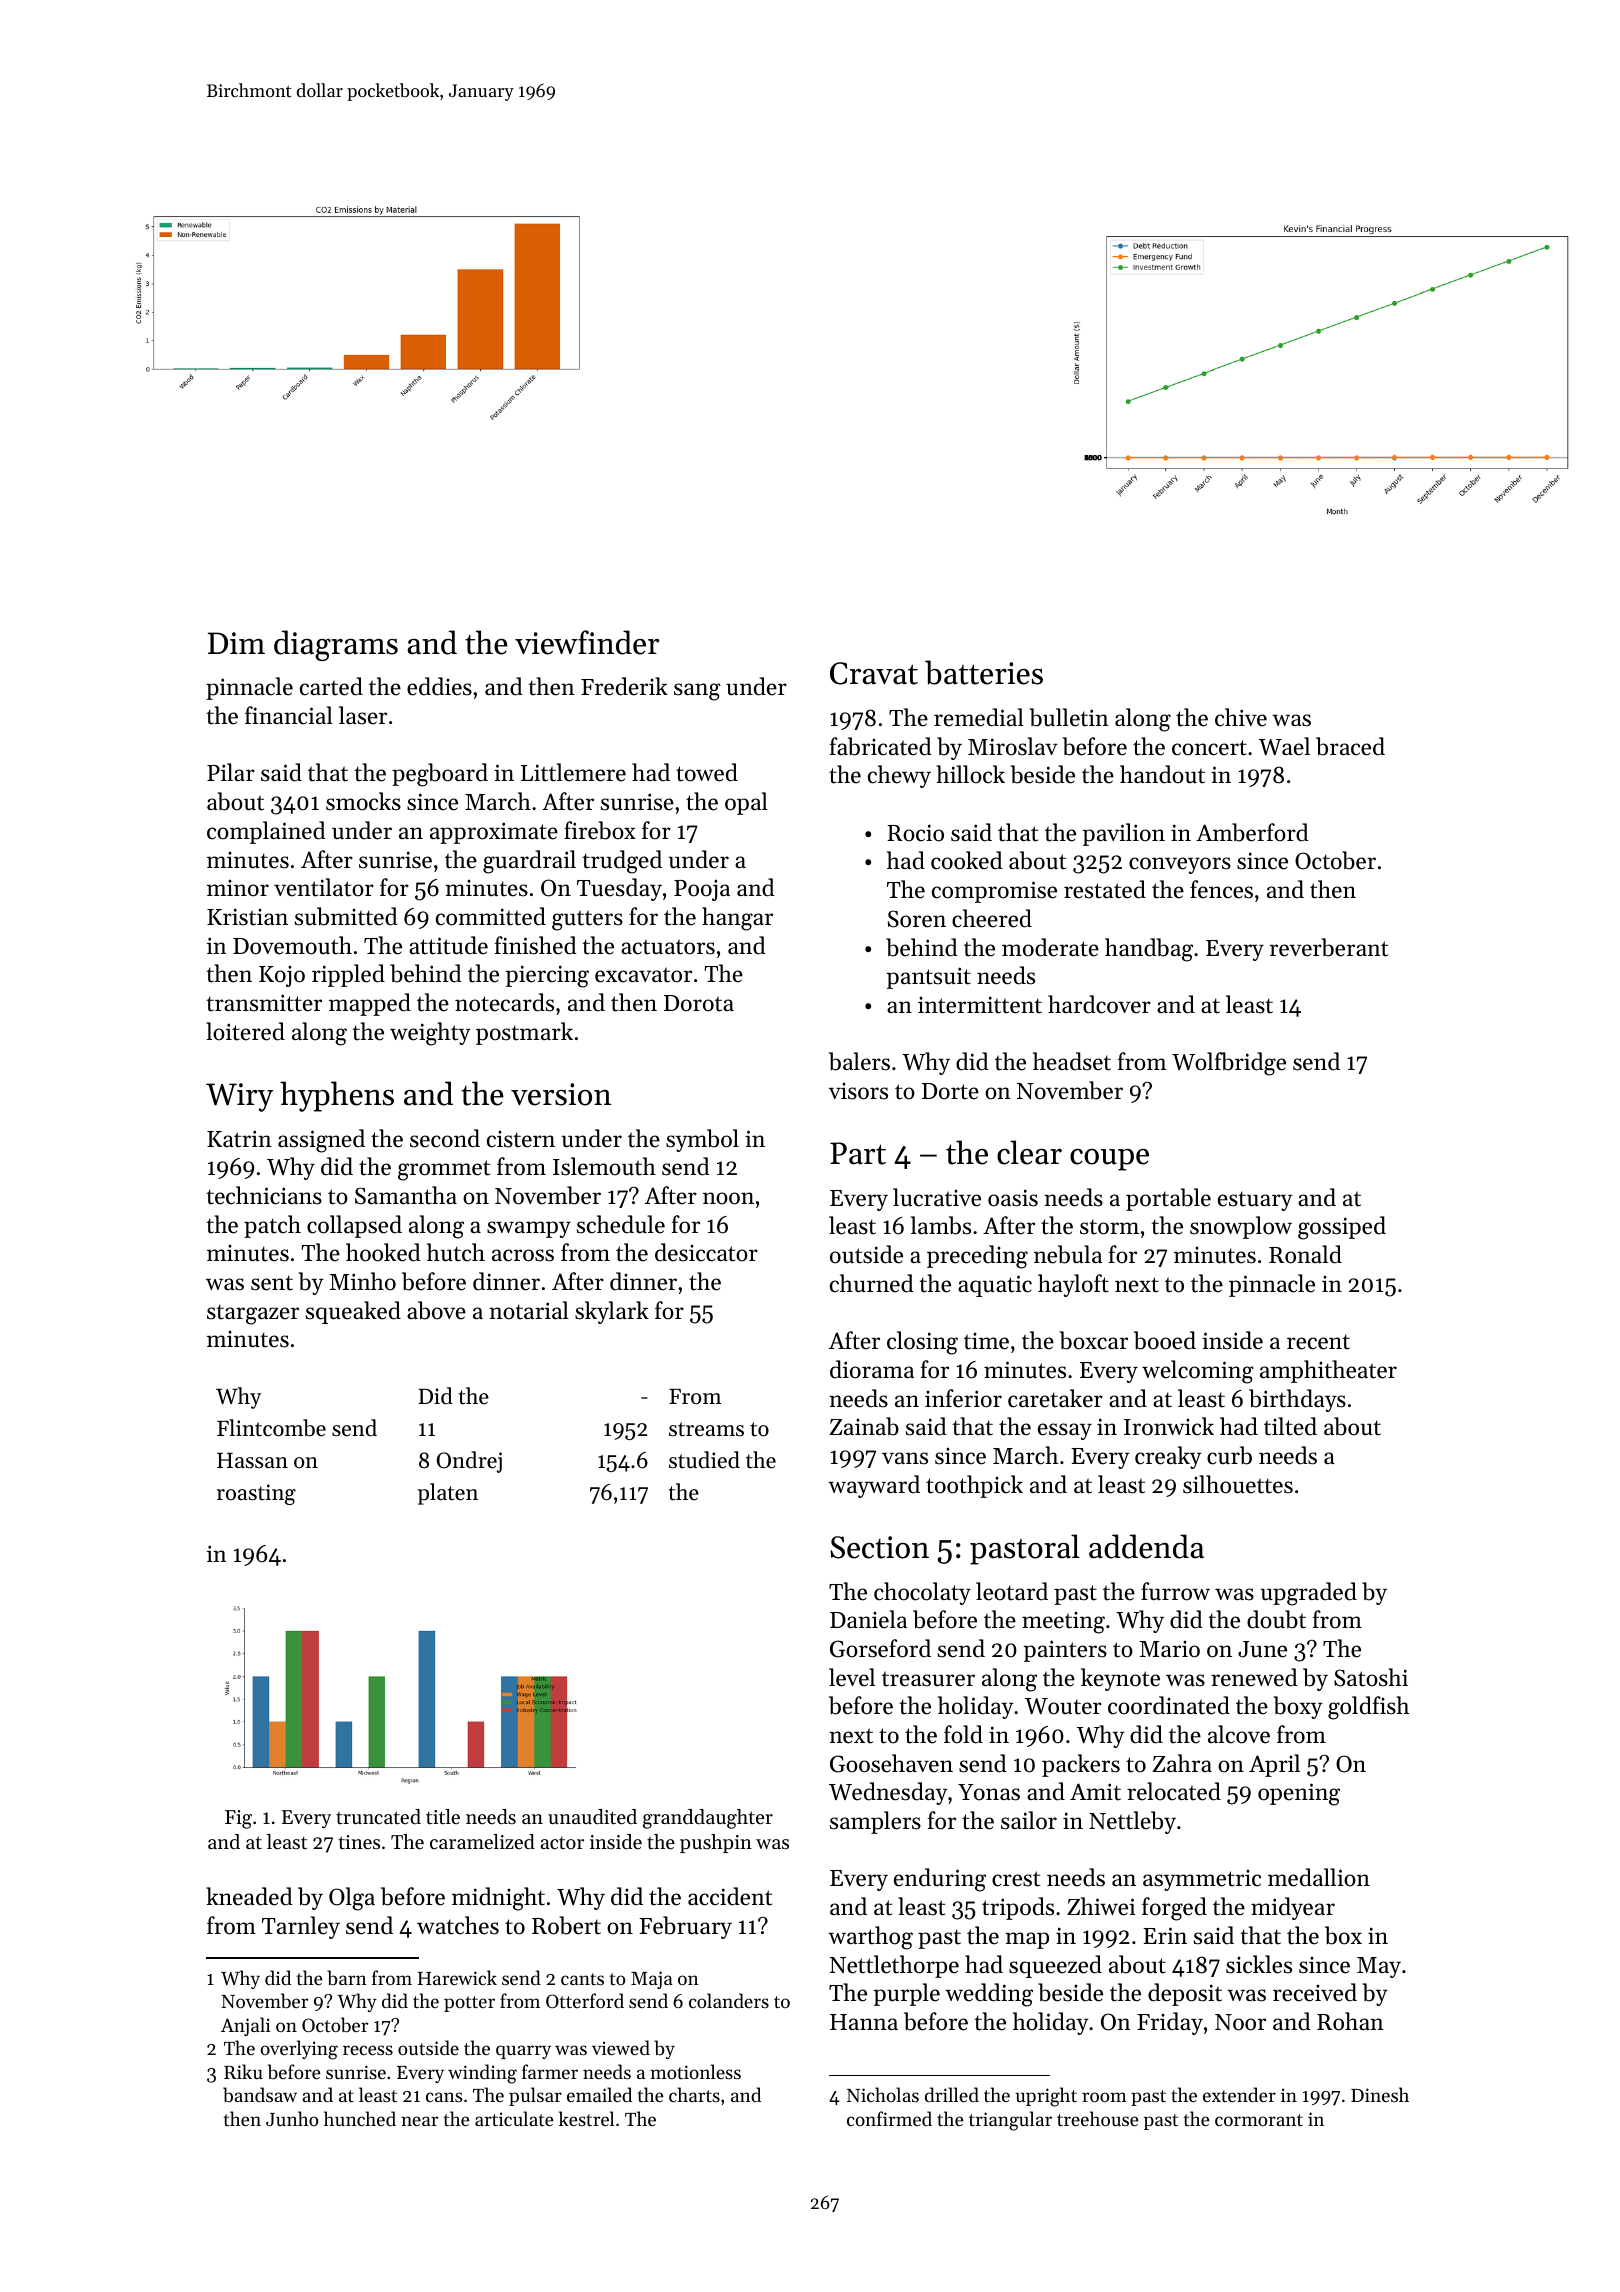 This screenshot has height=2292, width=1620. Describe the element at coordinates (448, 1494) in the screenshot. I see `platen` at that location.
